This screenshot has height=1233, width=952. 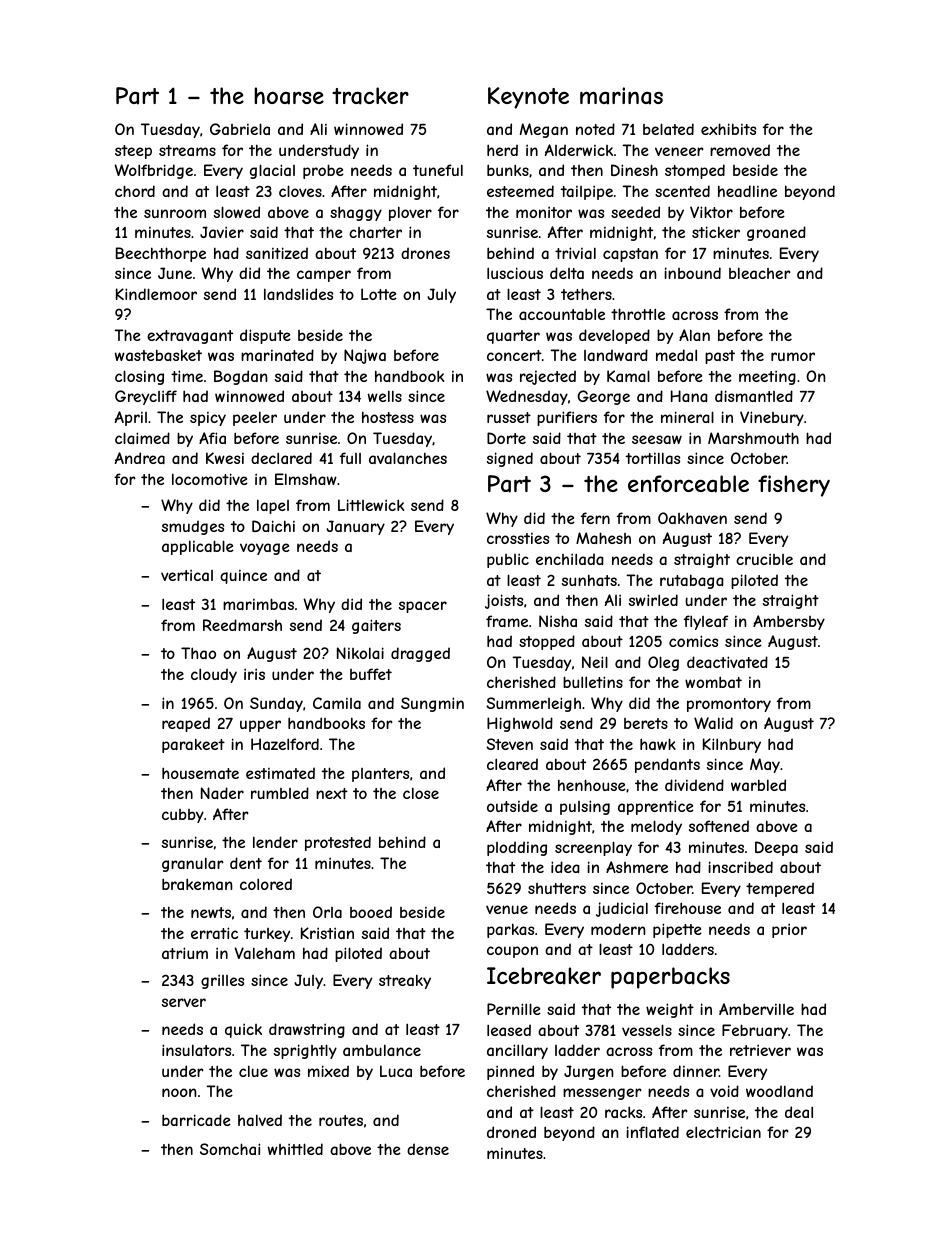 I want to click on Najwa, so click(x=365, y=356).
